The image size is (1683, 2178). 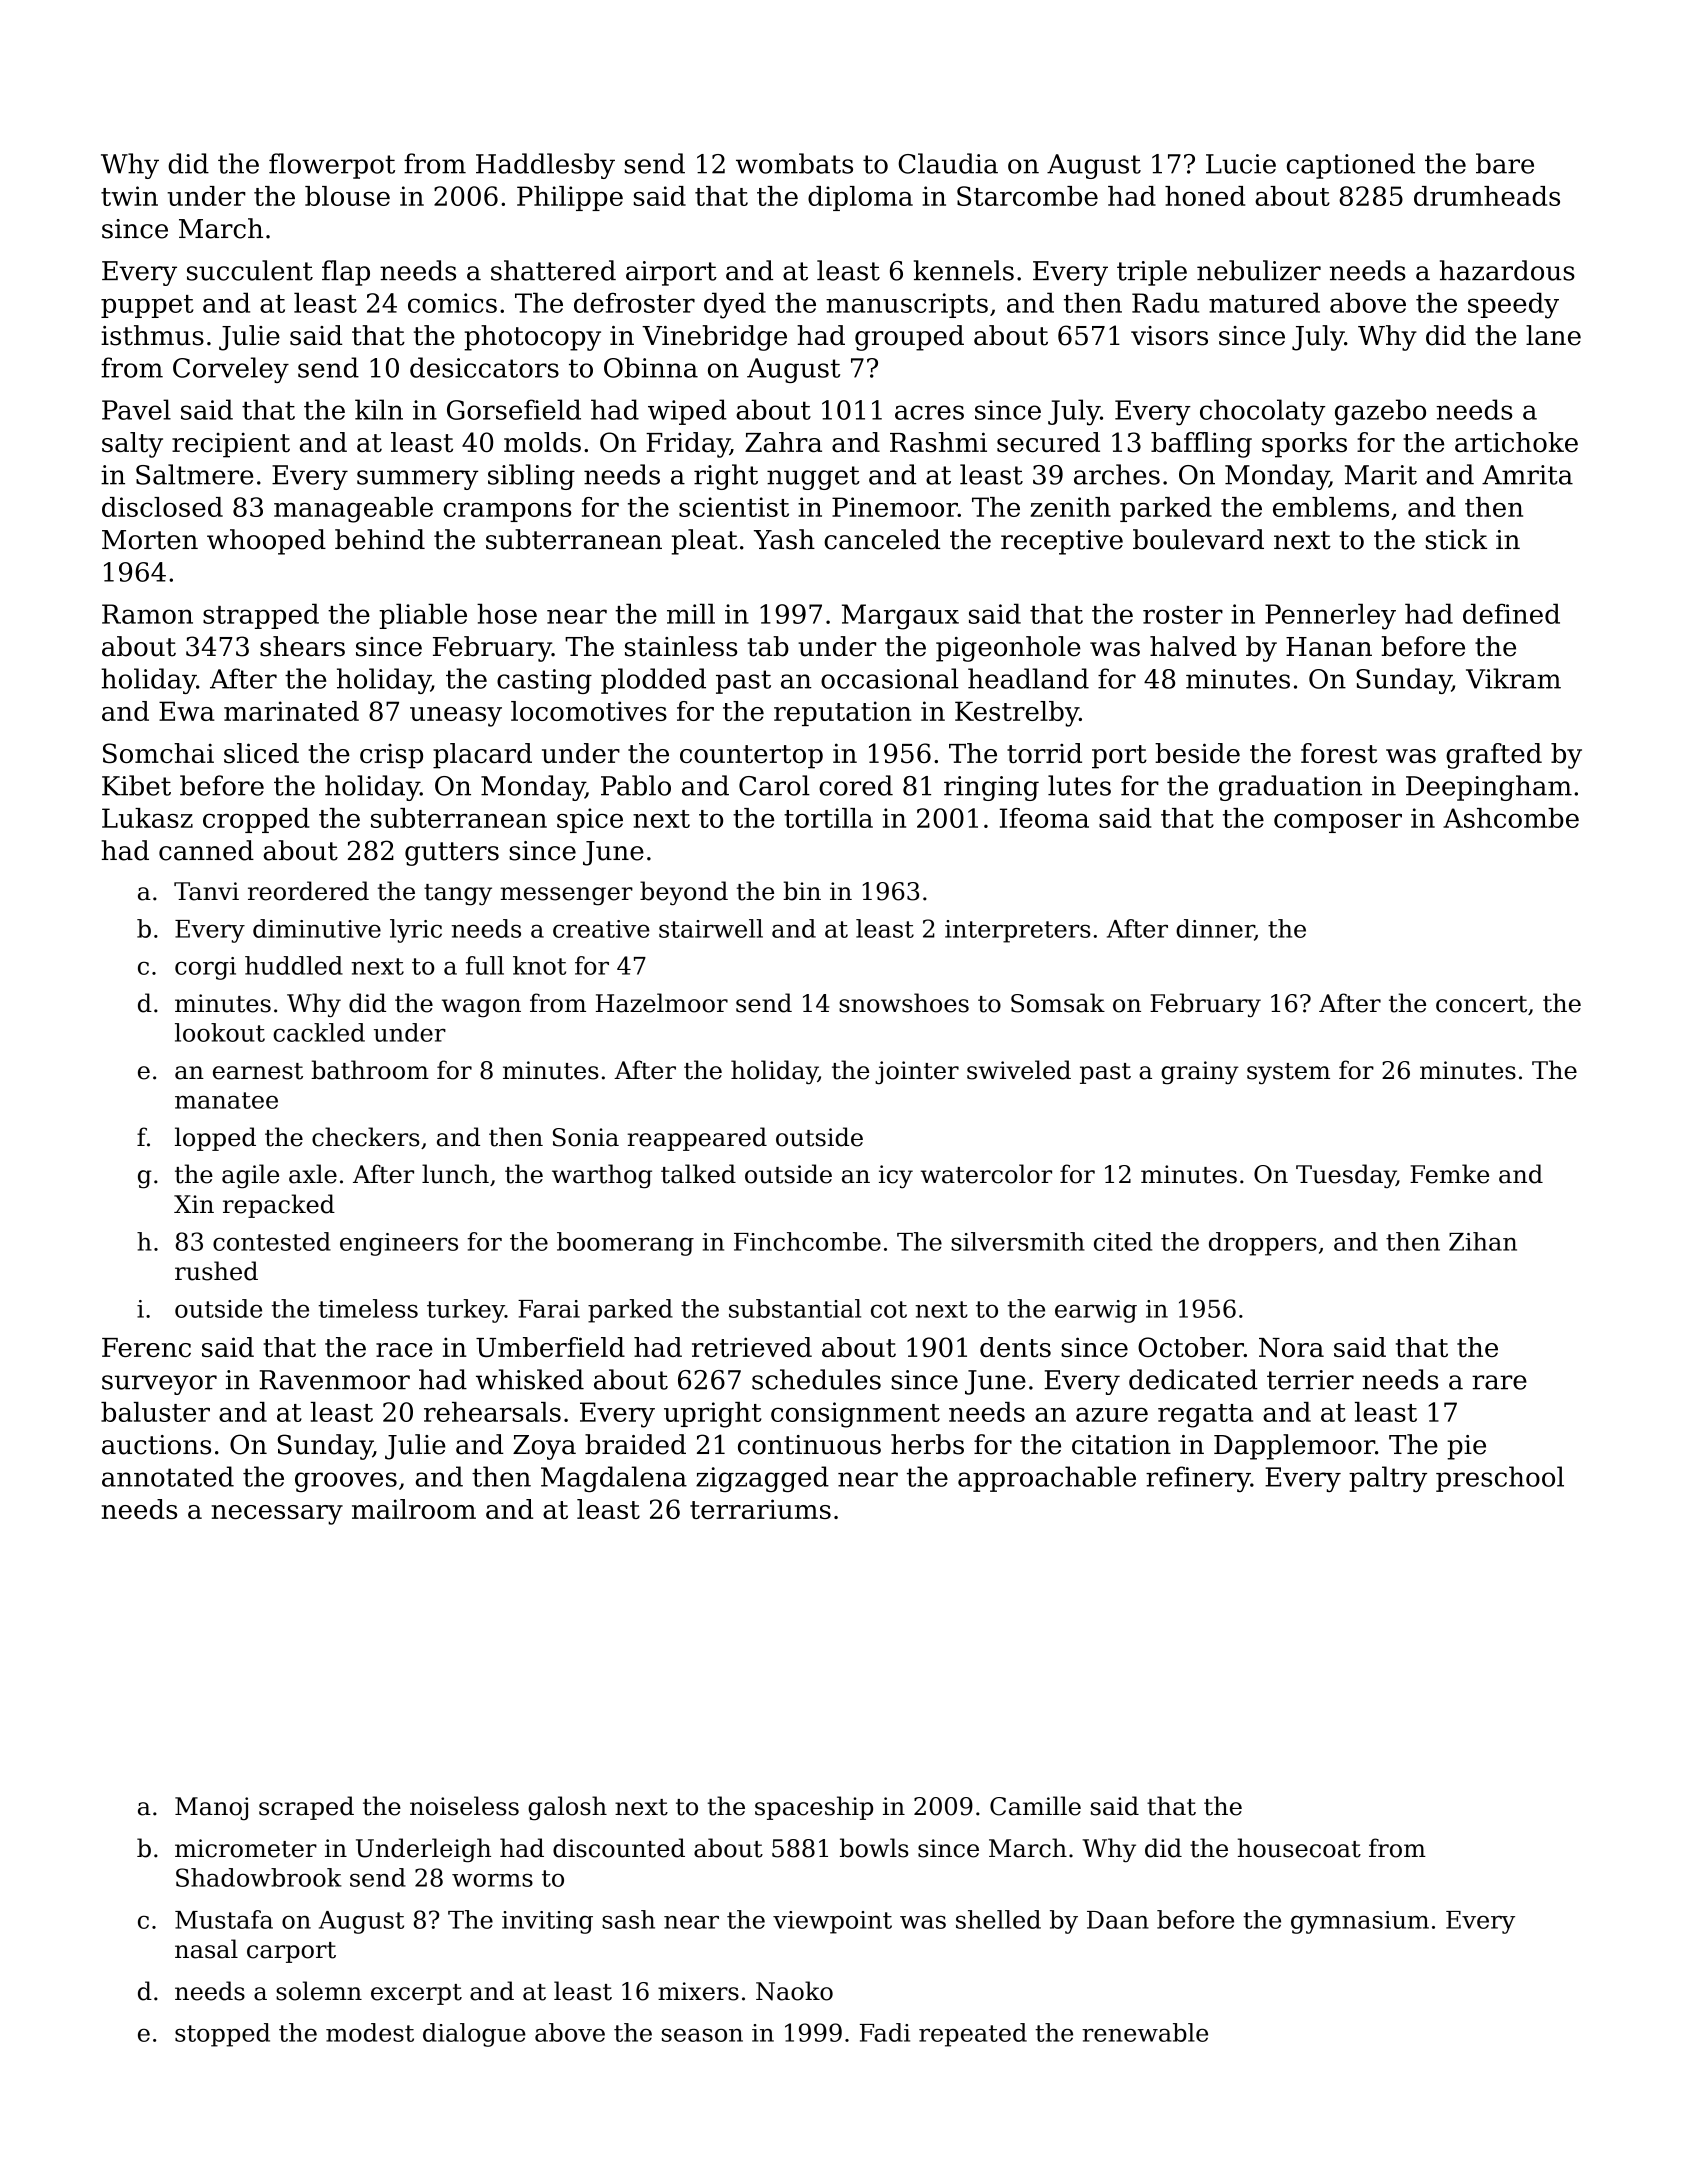 What do you see at coordinates (1500, 1479) in the screenshot?
I see `preschool` at bounding box center [1500, 1479].
